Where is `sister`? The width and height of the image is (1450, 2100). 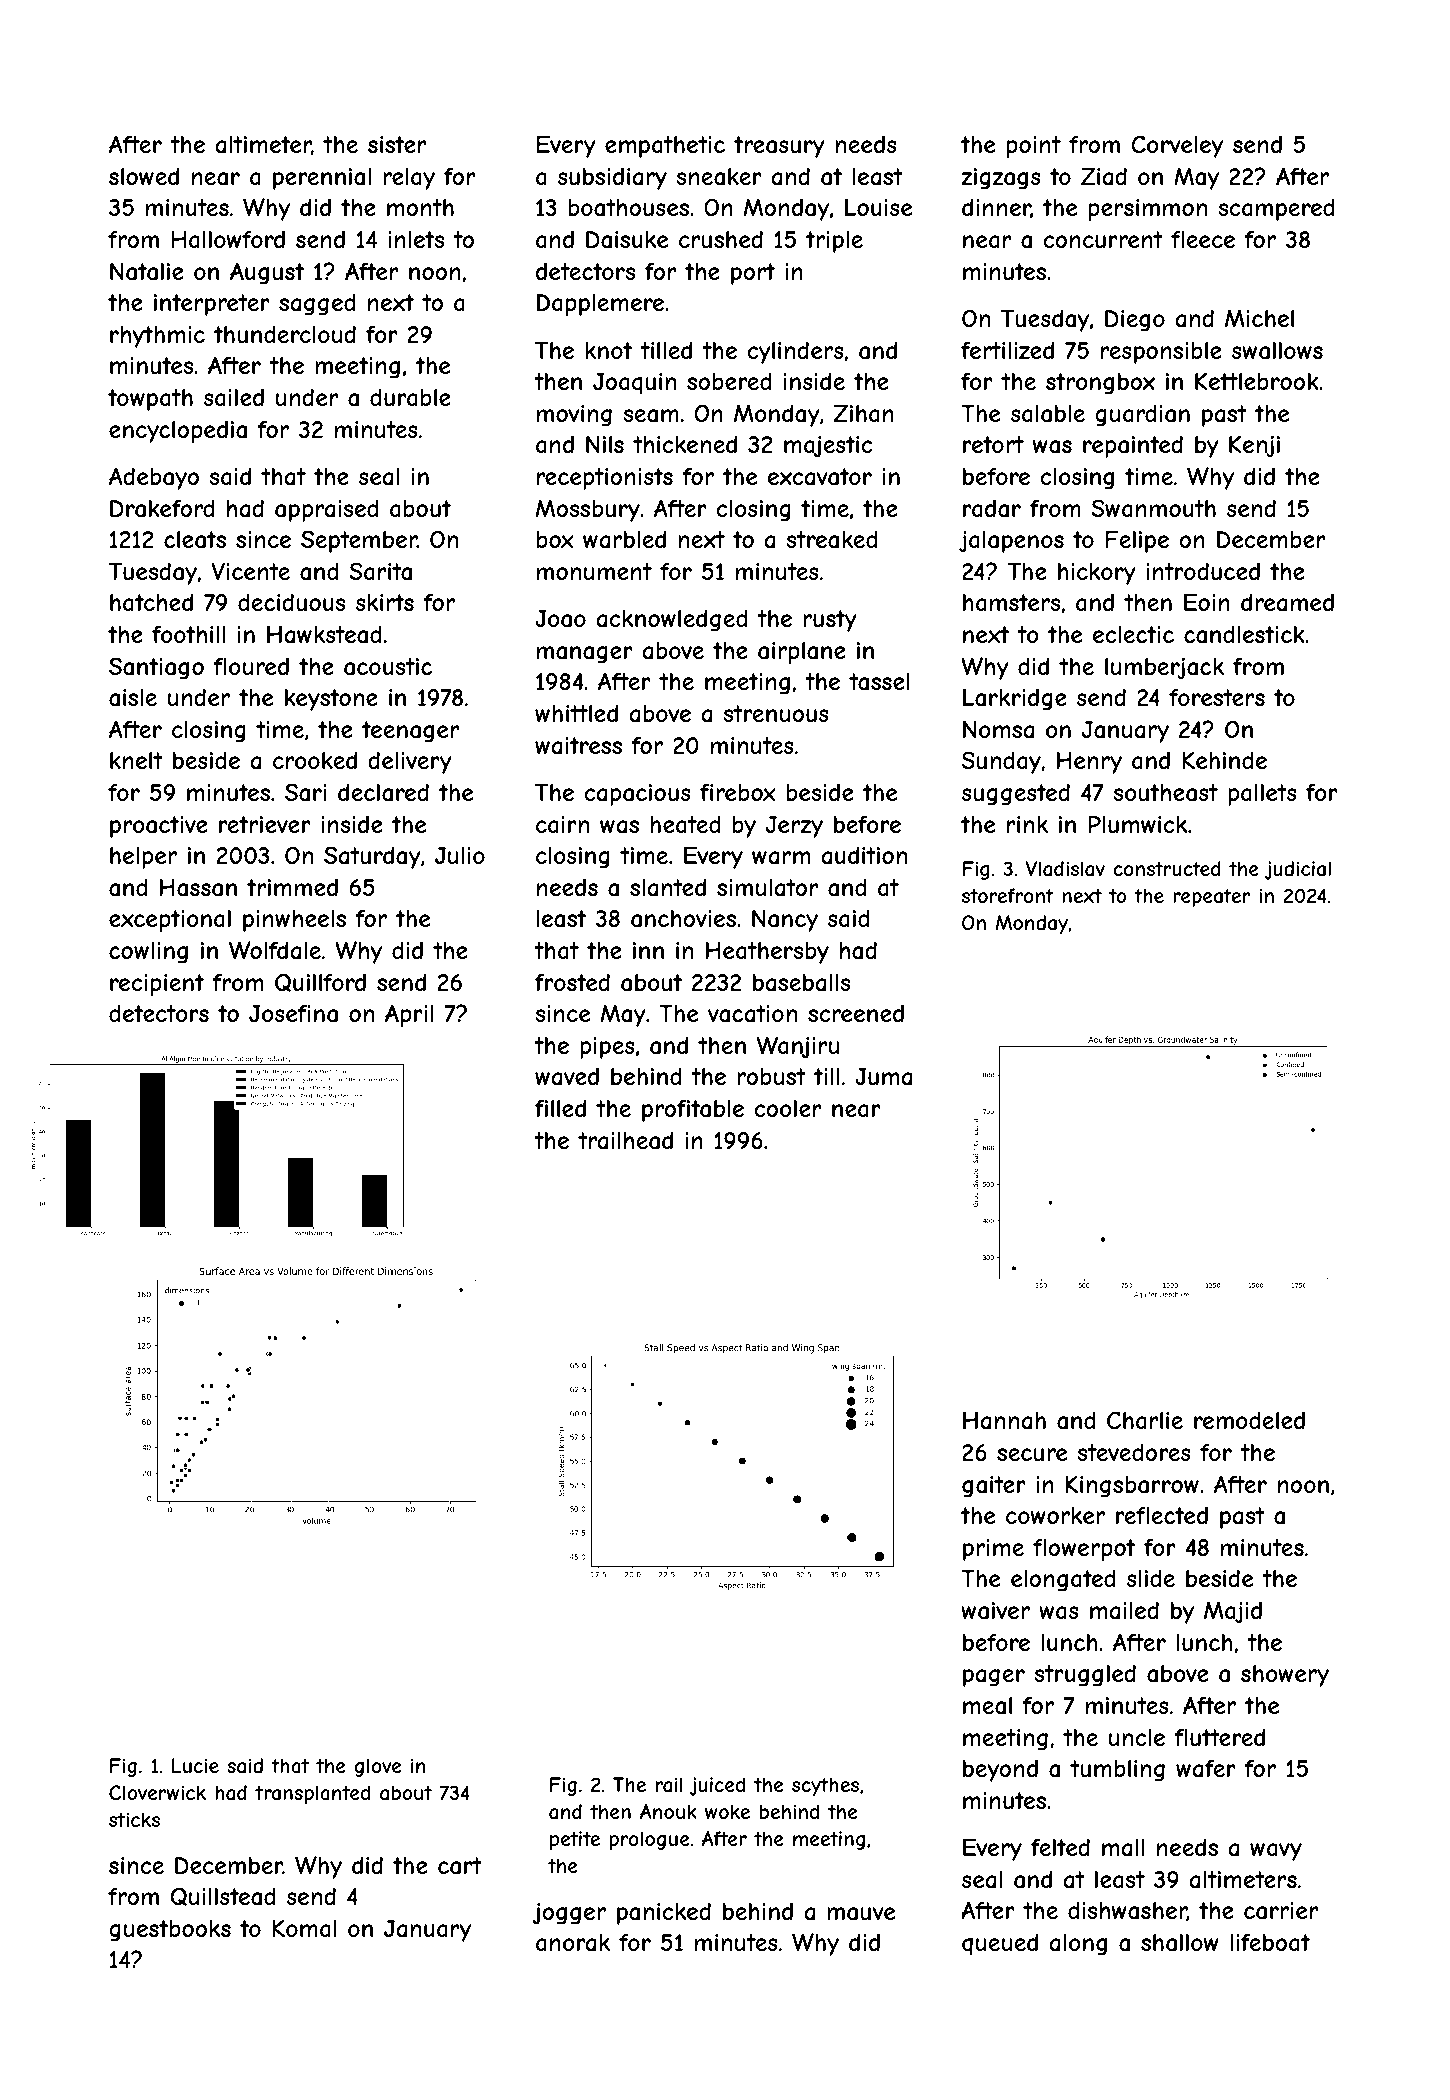
sister is located at coordinates (397, 144).
